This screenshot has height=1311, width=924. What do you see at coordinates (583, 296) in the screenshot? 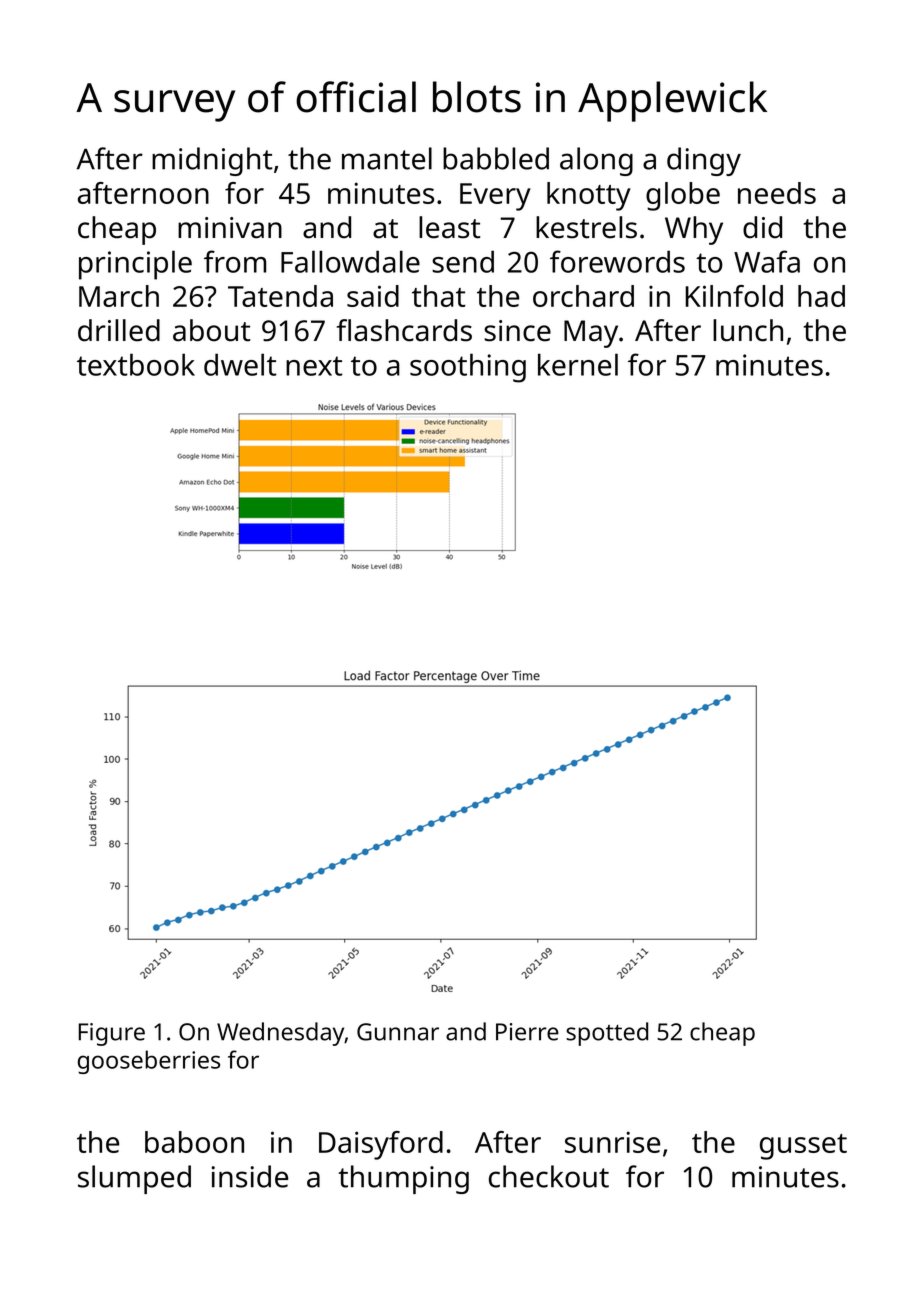
I see `orchard` at bounding box center [583, 296].
